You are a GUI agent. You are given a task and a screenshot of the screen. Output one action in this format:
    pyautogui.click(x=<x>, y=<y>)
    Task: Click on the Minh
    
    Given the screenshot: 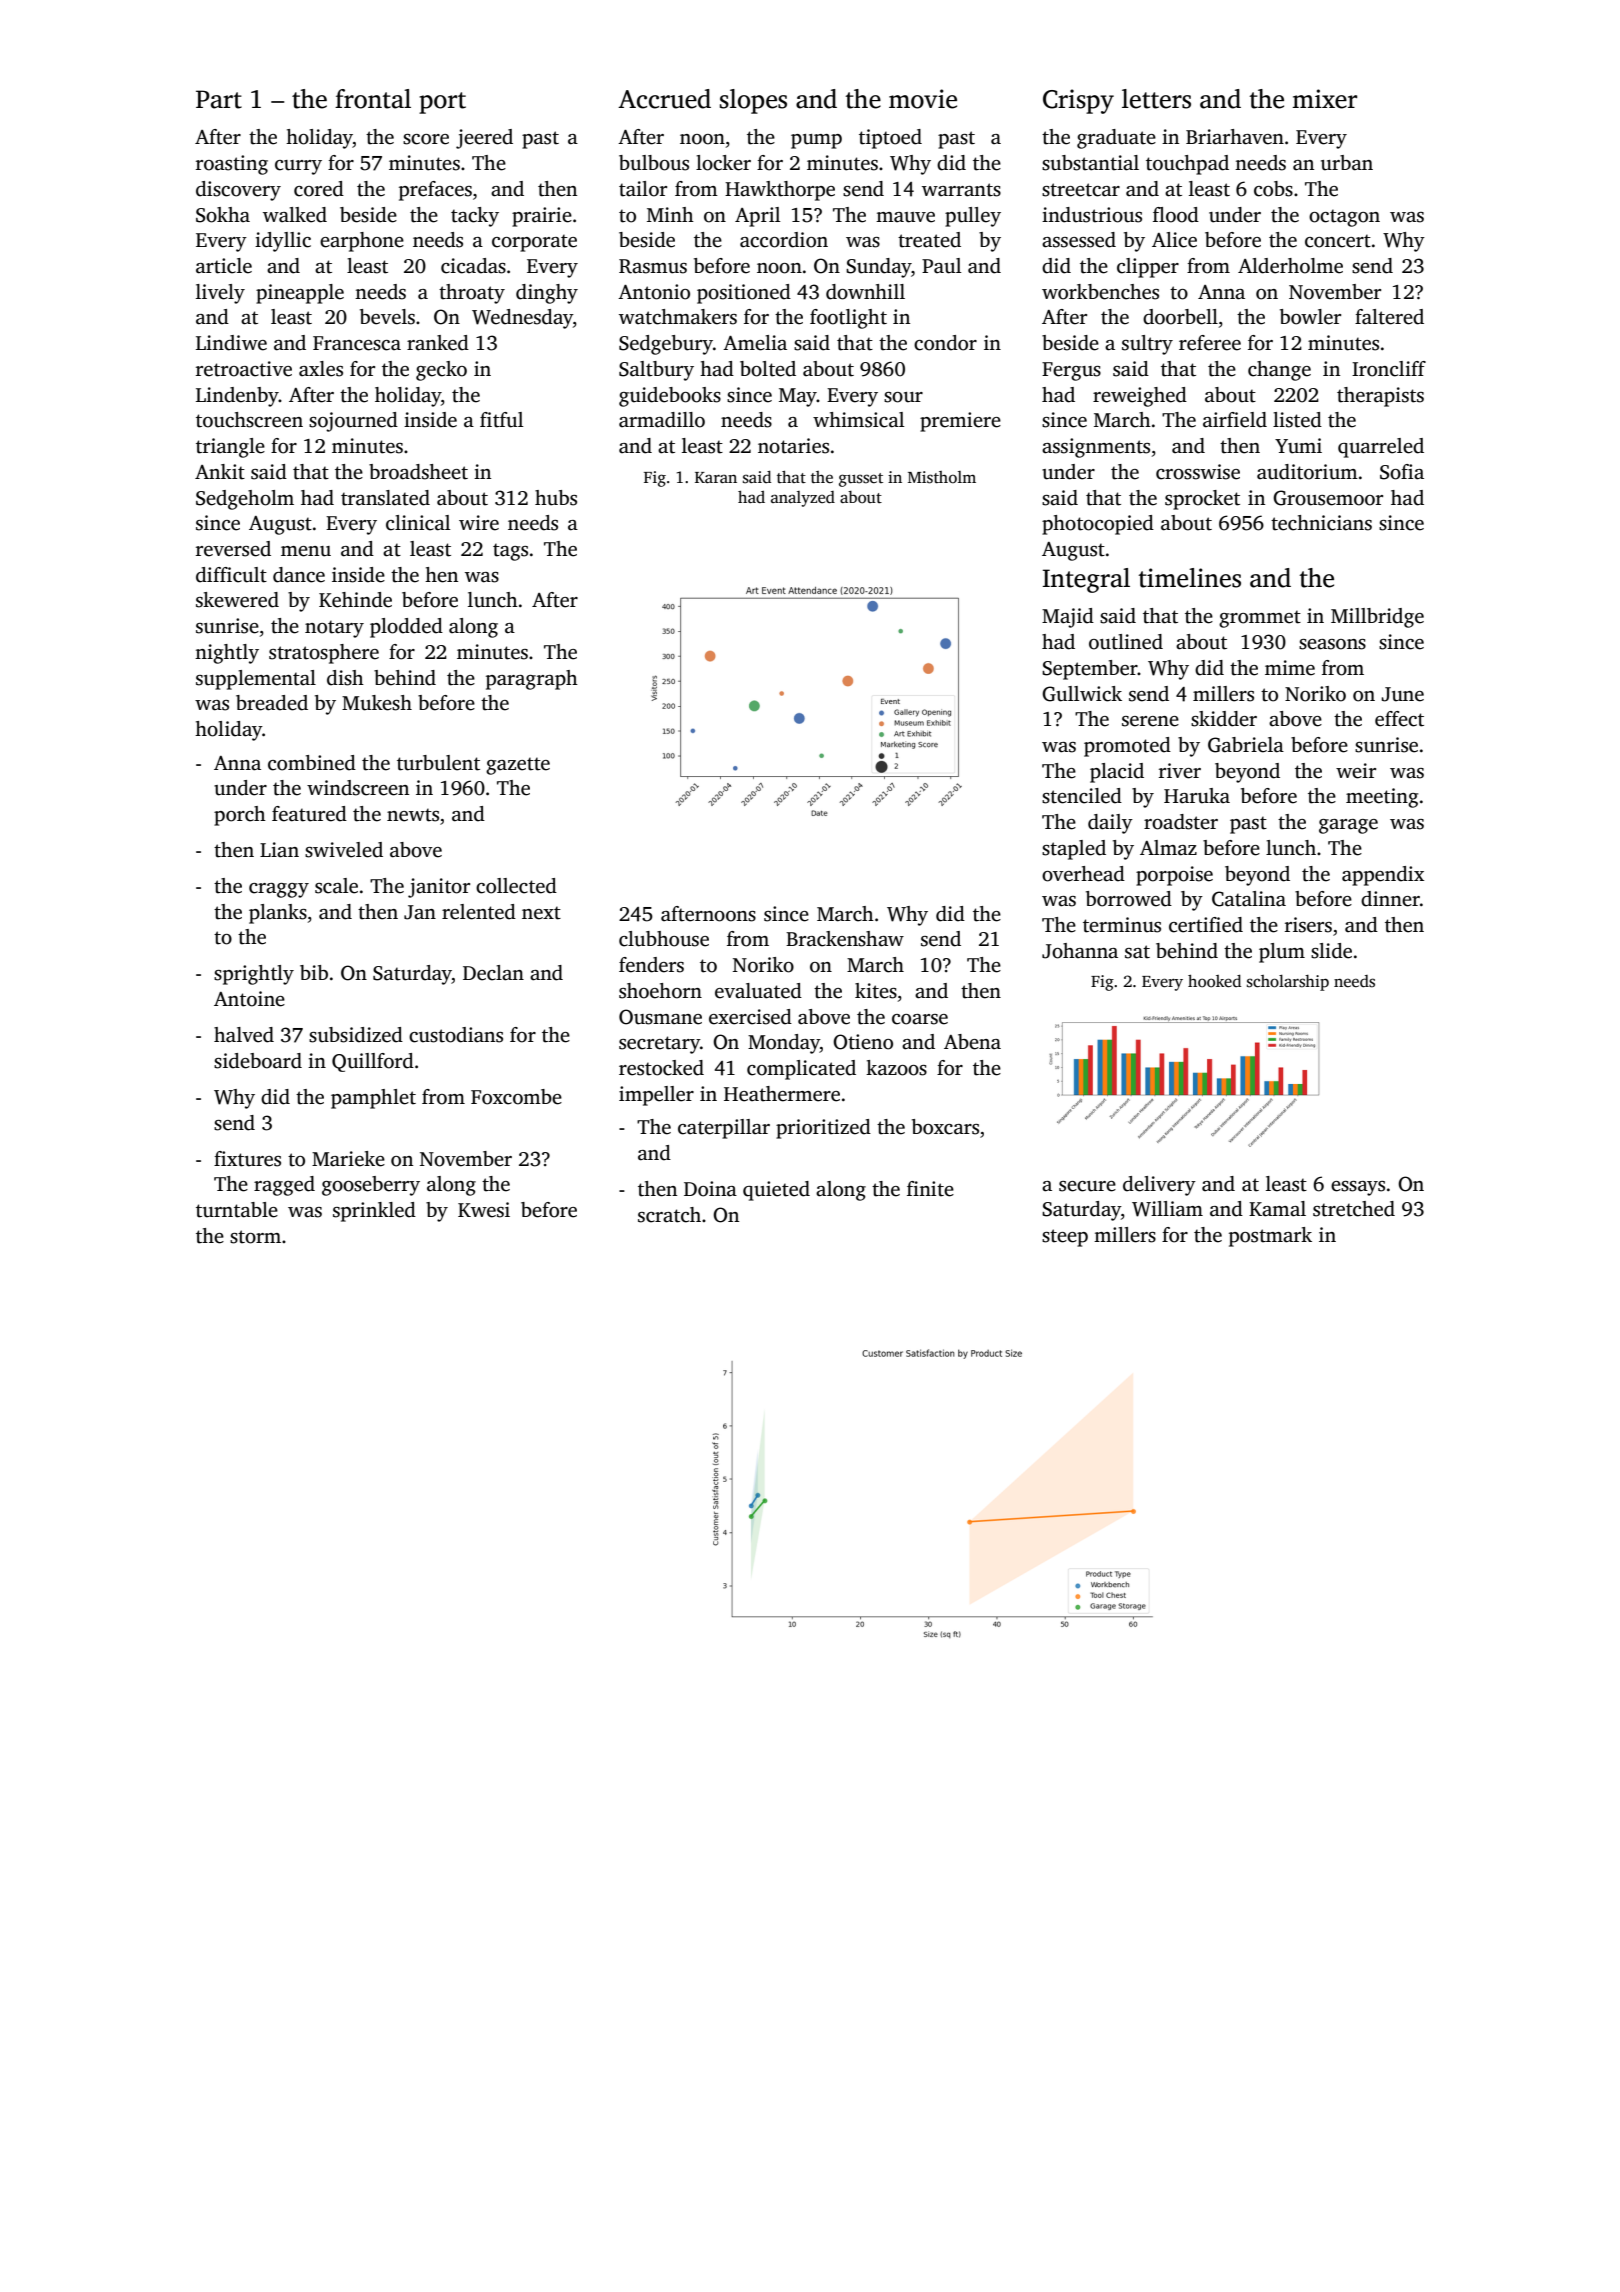 What is the action you would take?
    pyautogui.click(x=670, y=214)
